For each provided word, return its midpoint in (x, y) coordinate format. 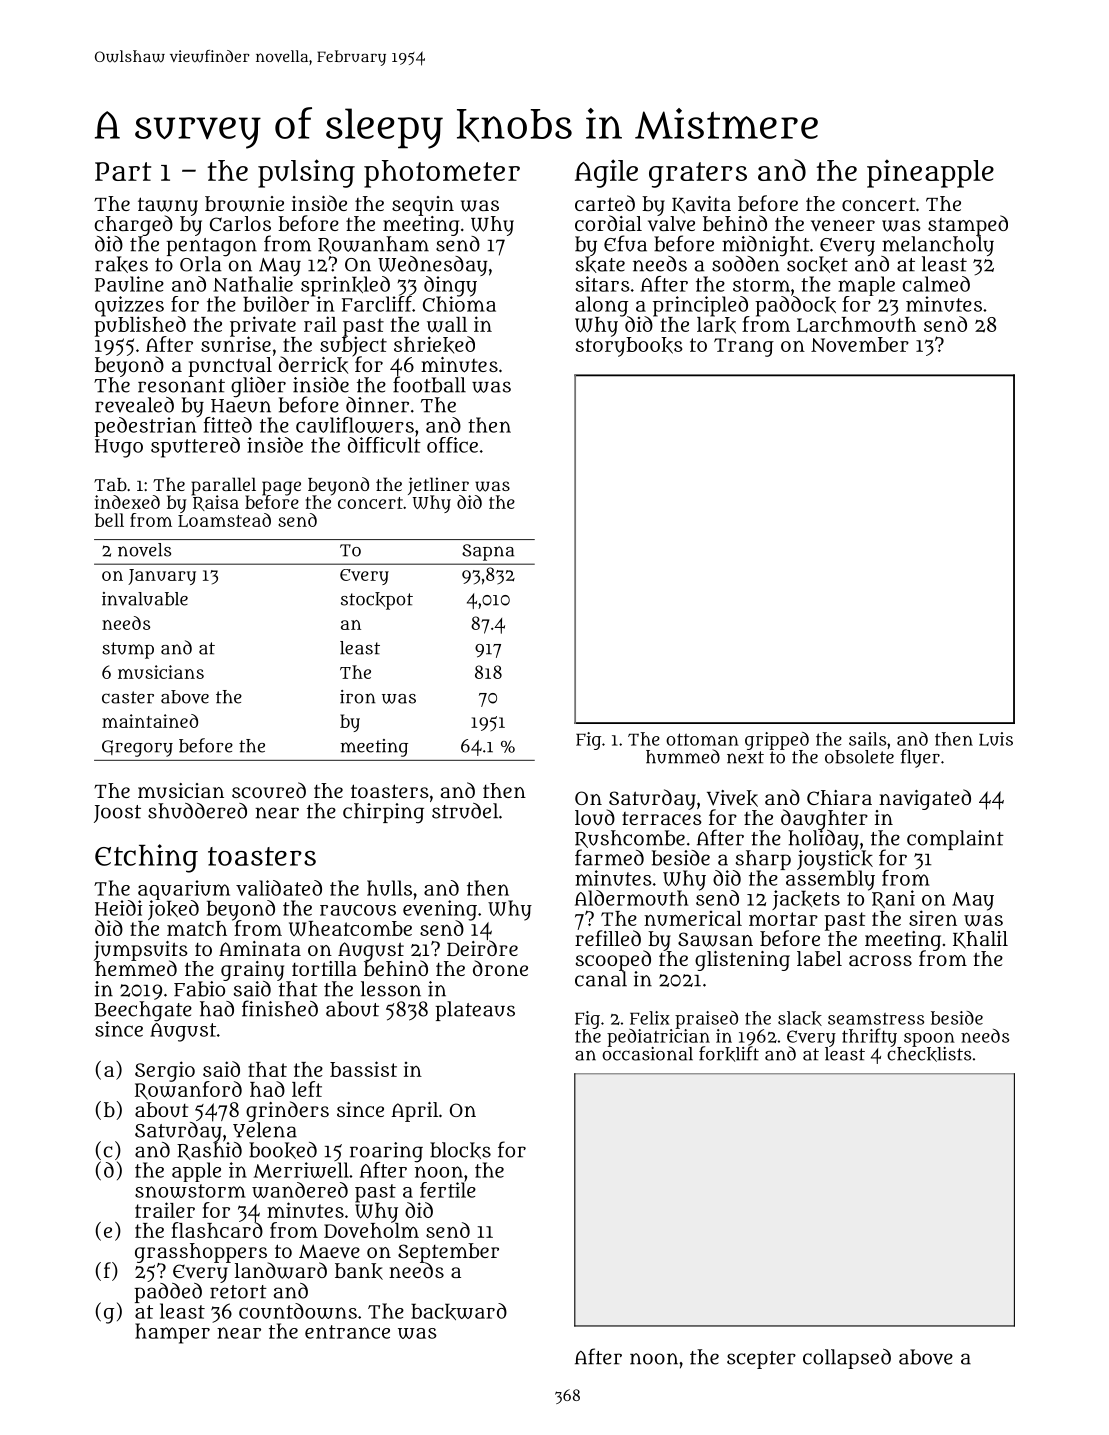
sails (867, 739)
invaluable (145, 599)
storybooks (629, 347)
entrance (347, 1332)
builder (277, 304)
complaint (955, 840)
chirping (383, 813)
